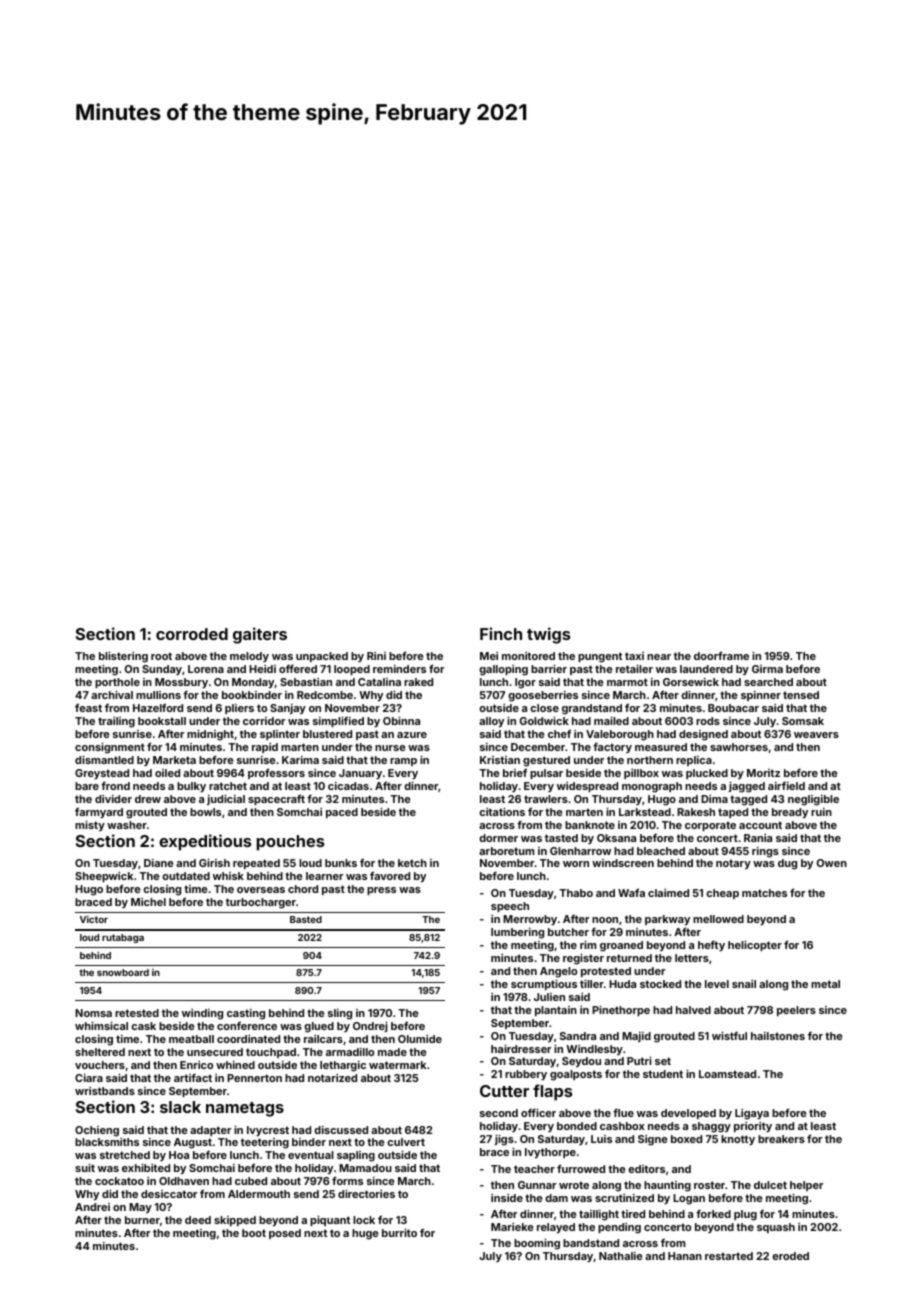 This image has height=1308, width=924. Describe the element at coordinates (110, 748) in the image. I see `consignment` at that location.
